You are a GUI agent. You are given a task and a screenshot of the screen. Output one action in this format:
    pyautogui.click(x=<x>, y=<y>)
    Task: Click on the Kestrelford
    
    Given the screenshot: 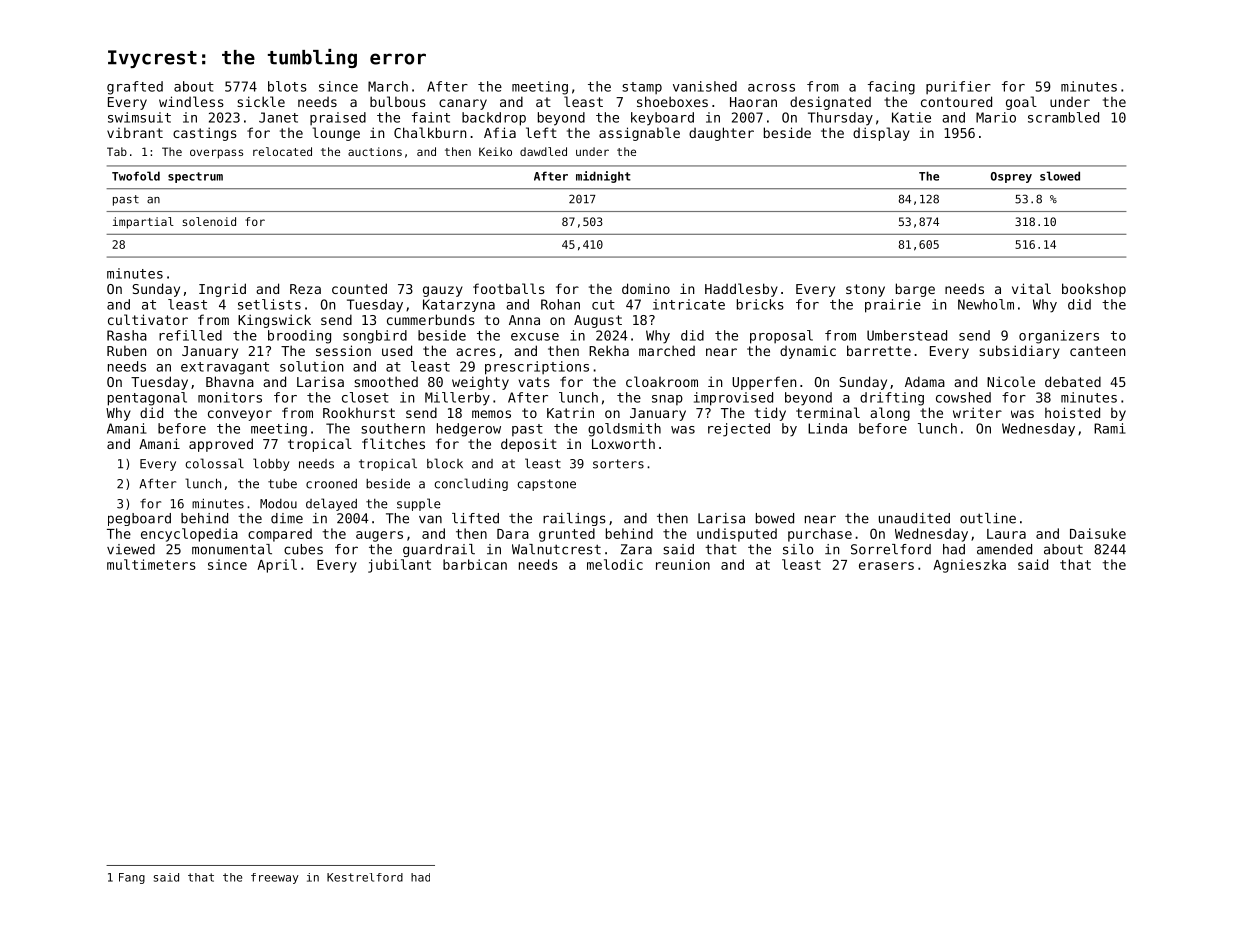 What is the action you would take?
    pyautogui.click(x=365, y=877)
